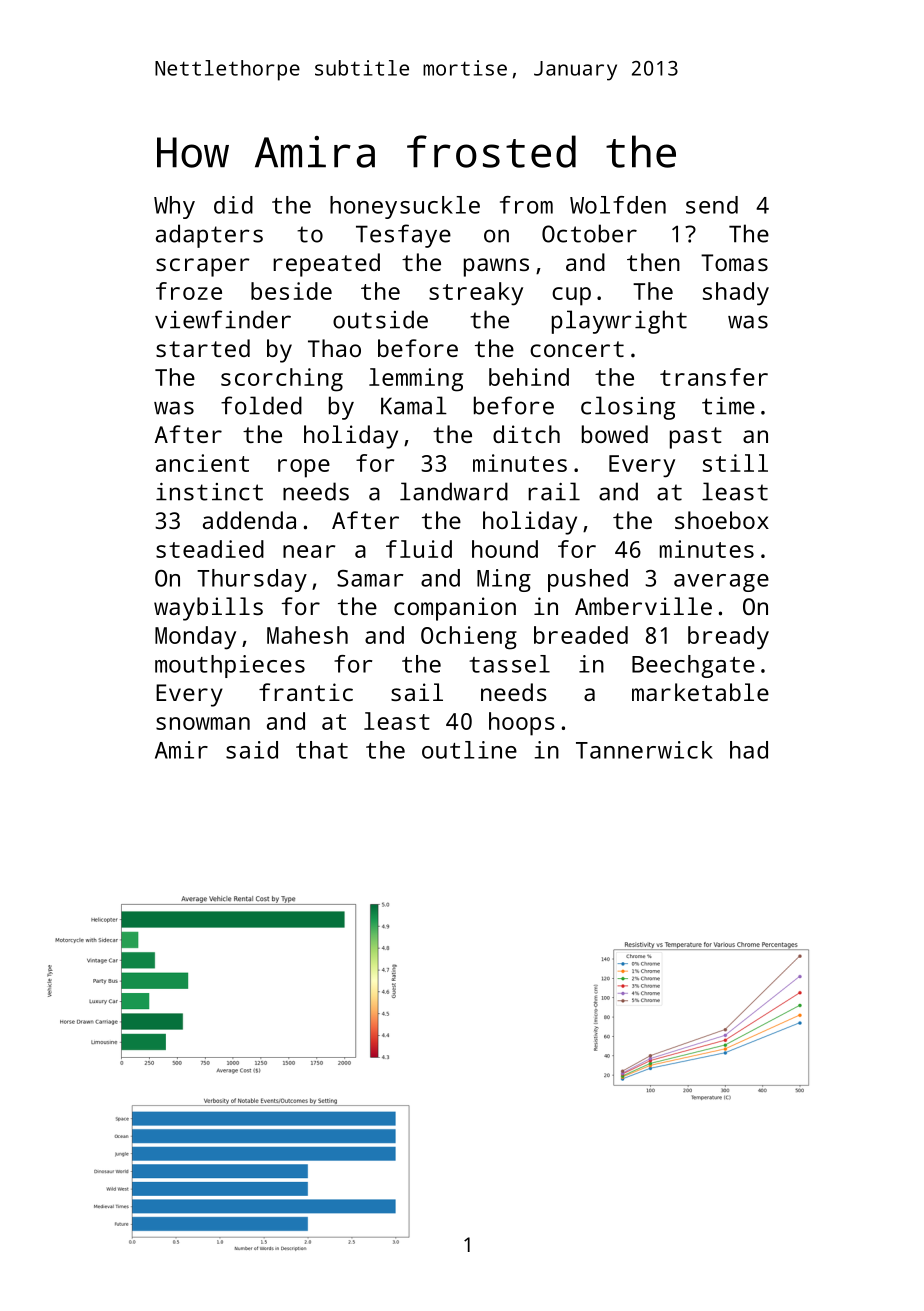 The image size is (924, 1311). Describe the element at coordinates (722, 520) in the document. I see `shoebox` at that location.
